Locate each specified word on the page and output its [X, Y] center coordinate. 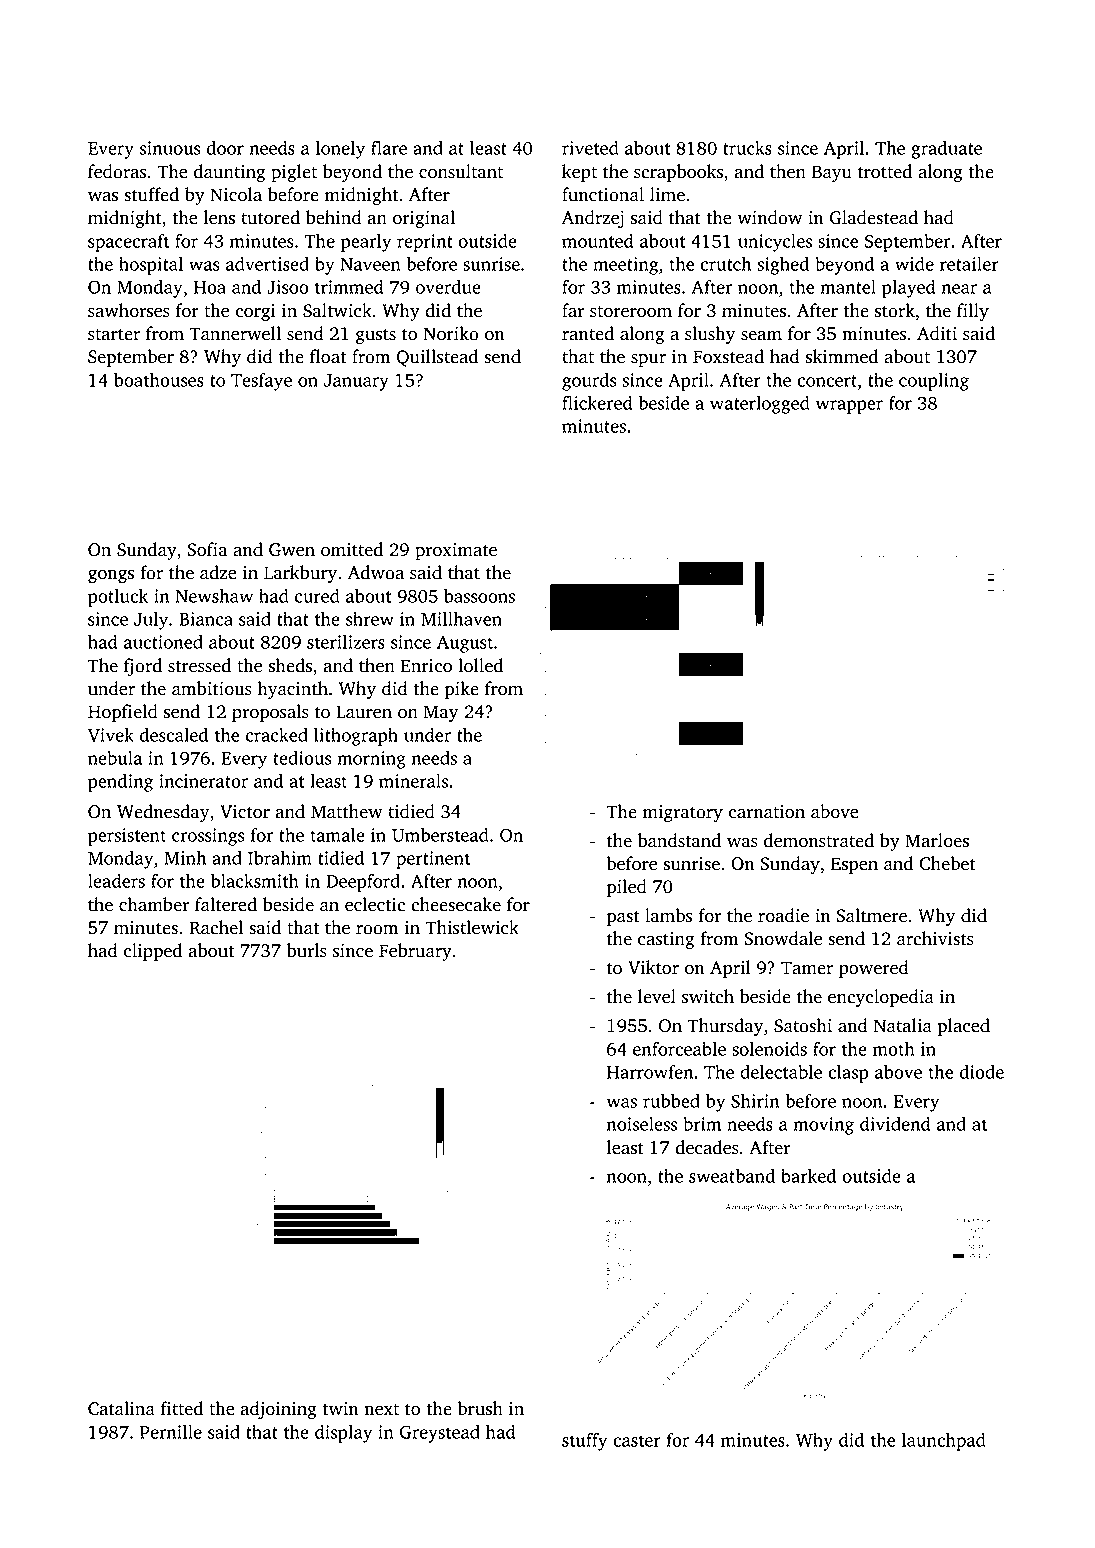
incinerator [203, 781]
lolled [480, 665]
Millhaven [461, 619]
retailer [969, 264]
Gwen [292, 550]
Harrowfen [650, 1072]
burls [307, 950]
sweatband [732, 1176]
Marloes [937, 840]
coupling [934, 382]
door [225, 148]
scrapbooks [678, 173]
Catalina [121, 1408]
